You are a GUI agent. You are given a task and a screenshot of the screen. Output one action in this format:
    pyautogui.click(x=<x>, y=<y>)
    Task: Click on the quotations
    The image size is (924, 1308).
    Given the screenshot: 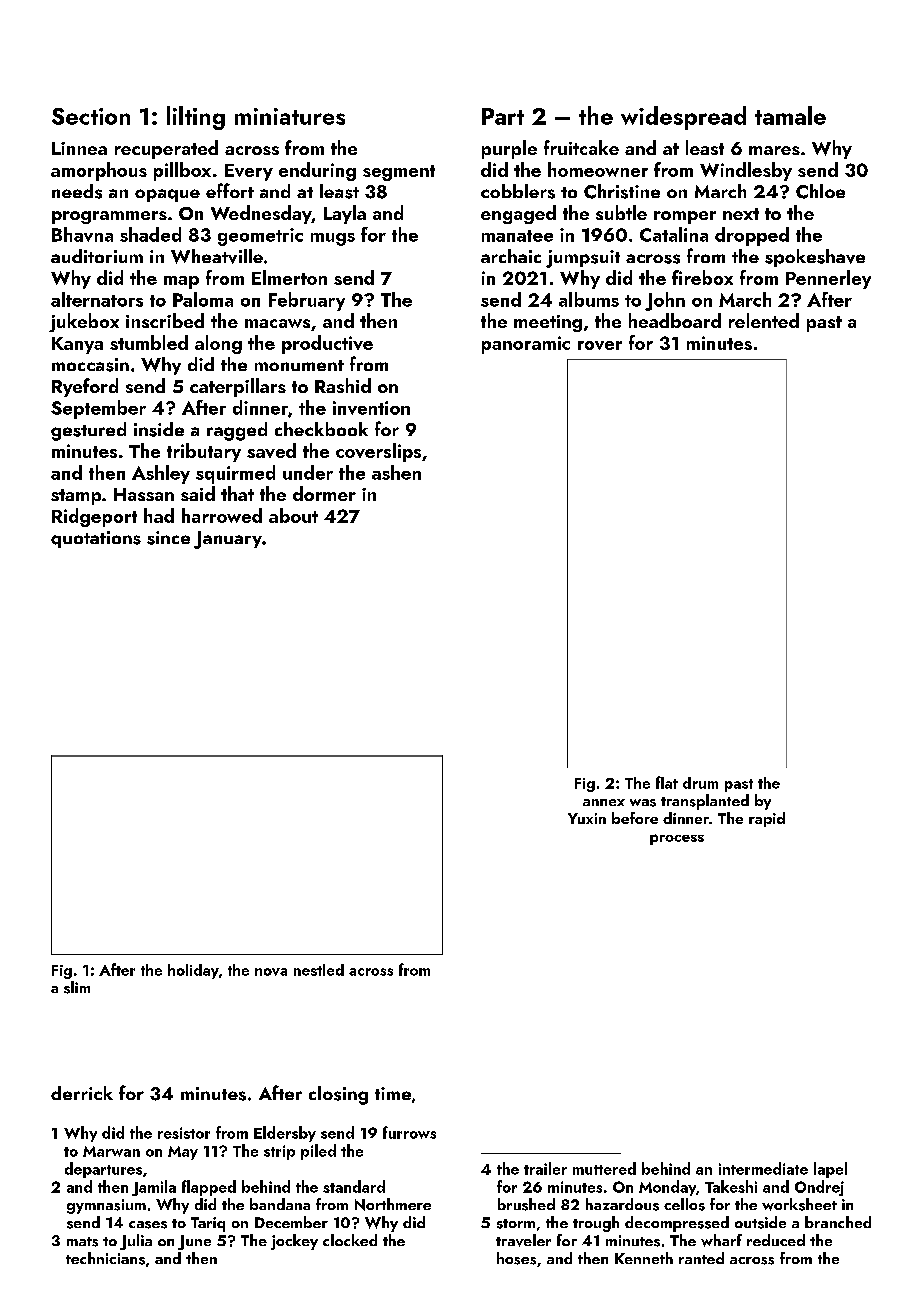 What is the action you would take?
    pyautogui.click(x=96, y=539)
